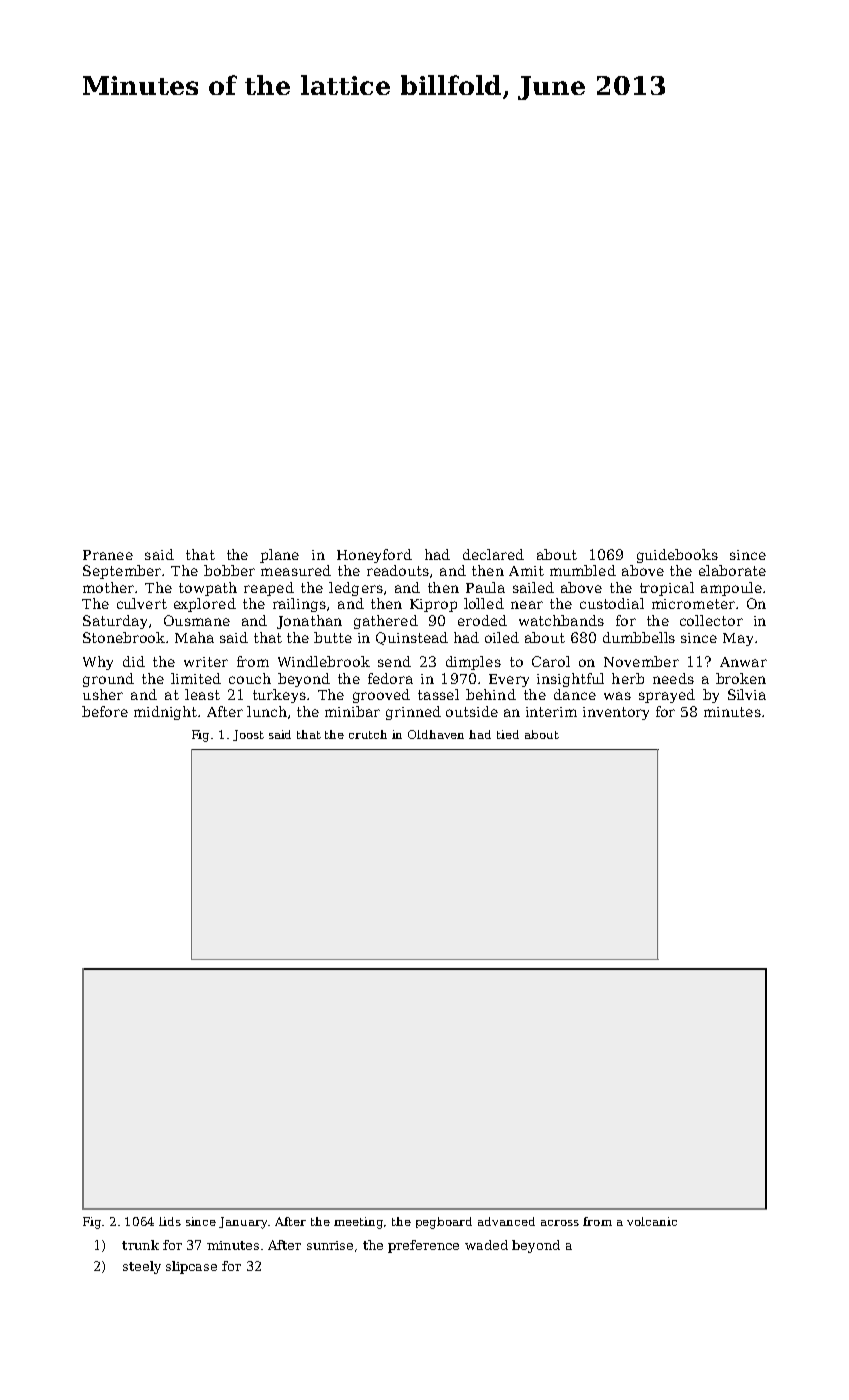  What do you see at coordinates (583, 570) in the screenshot?
I see `mumbled` at bounding box center [583, 570].
